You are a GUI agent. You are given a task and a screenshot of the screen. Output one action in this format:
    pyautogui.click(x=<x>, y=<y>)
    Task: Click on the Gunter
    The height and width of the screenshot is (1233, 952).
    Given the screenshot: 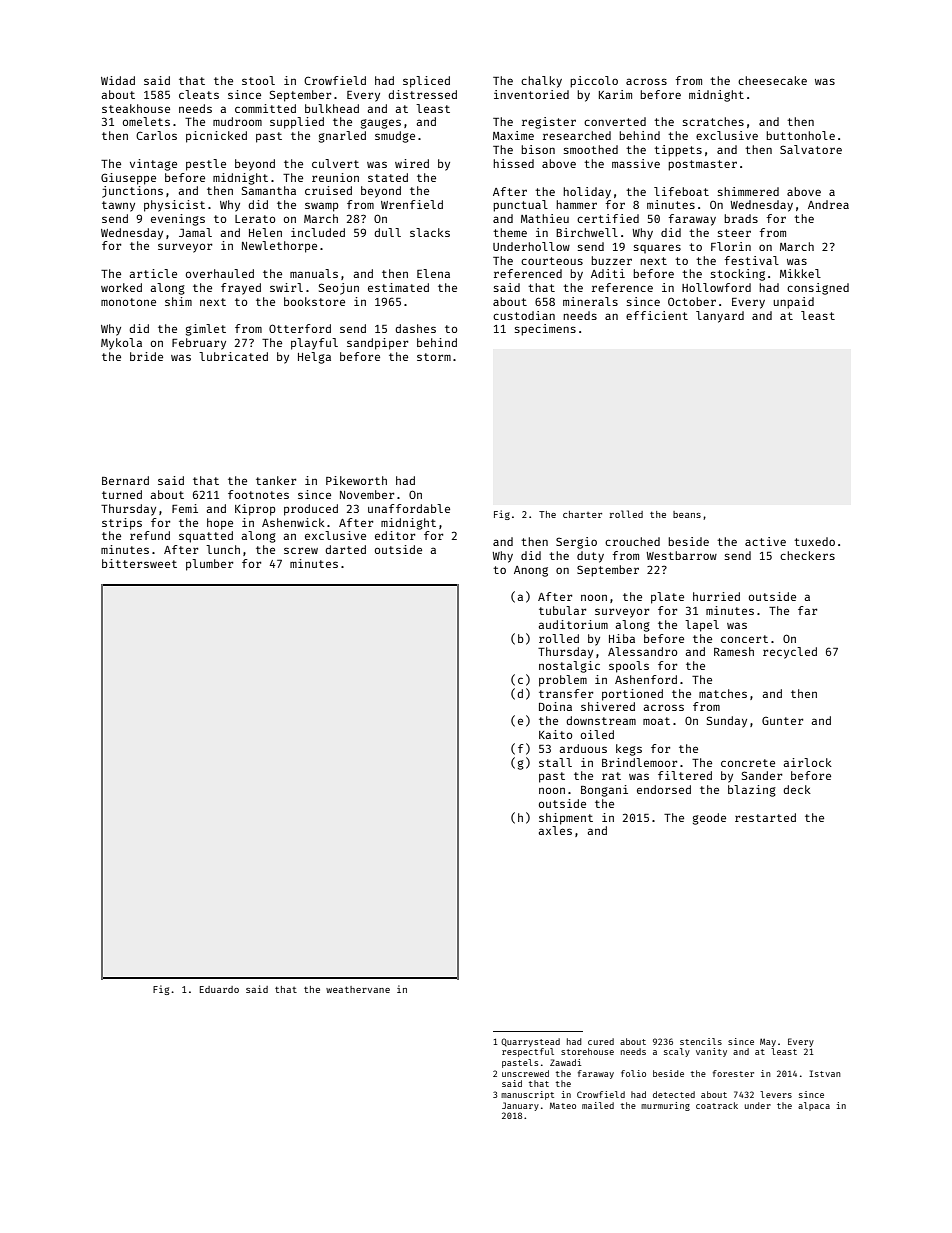 What is the action you would take?
    pyautogui.click(x=782, y=720)
